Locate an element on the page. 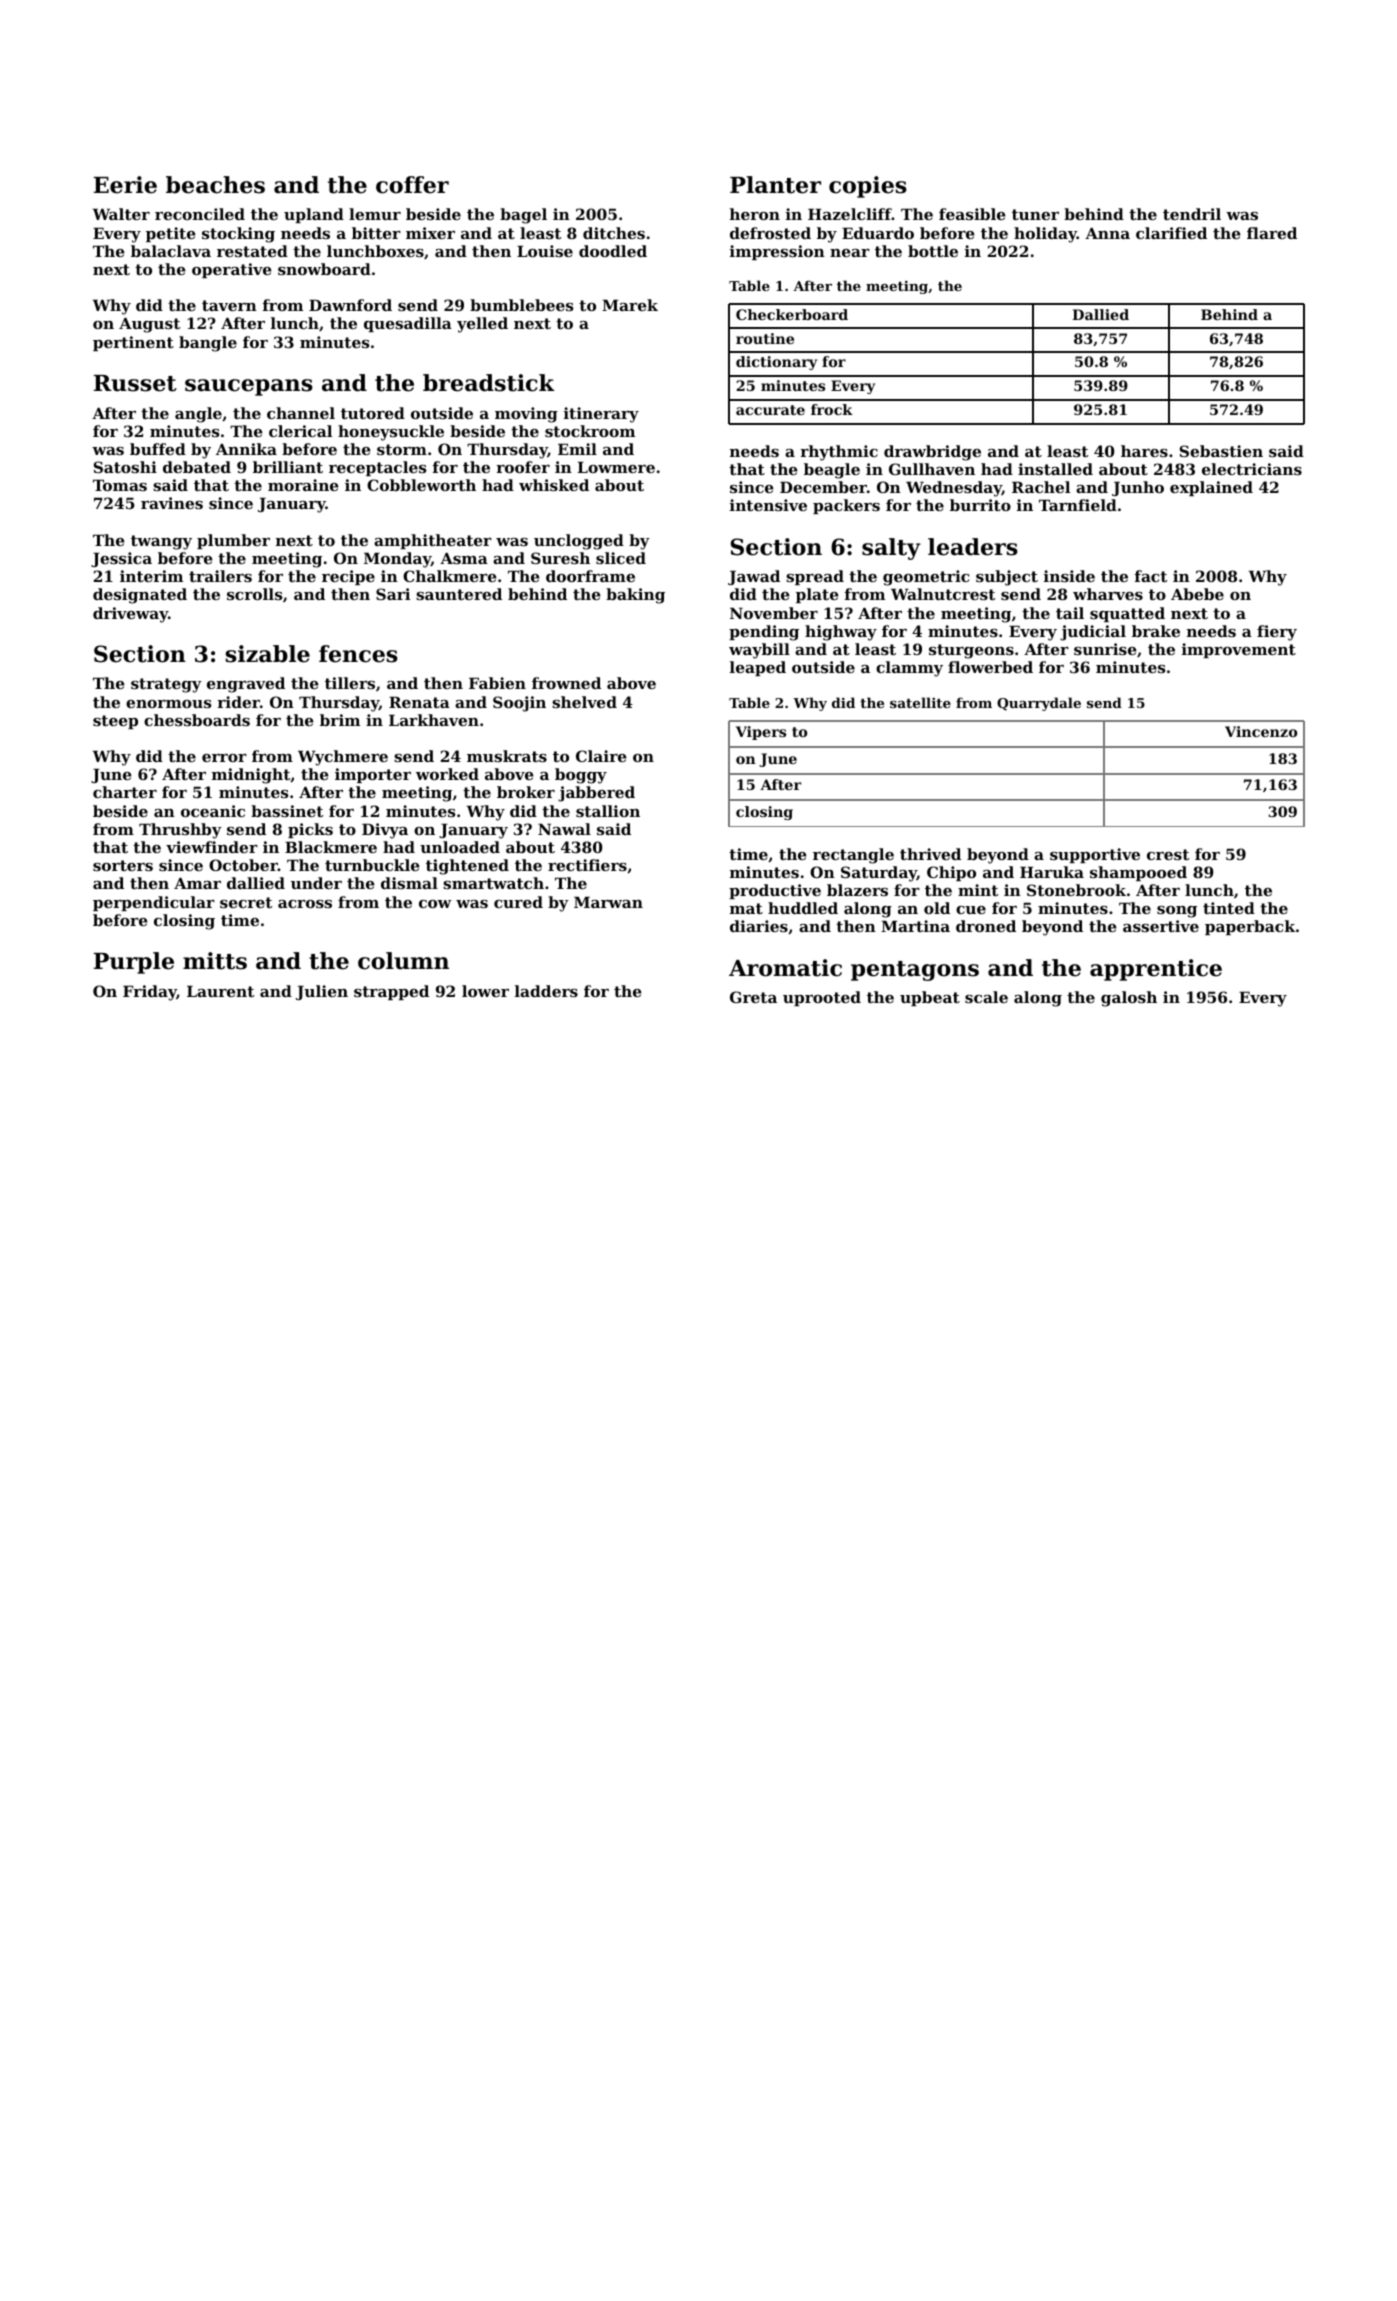 The image size is (1397, 2301). shelved is located at coordinates (584, 702).
